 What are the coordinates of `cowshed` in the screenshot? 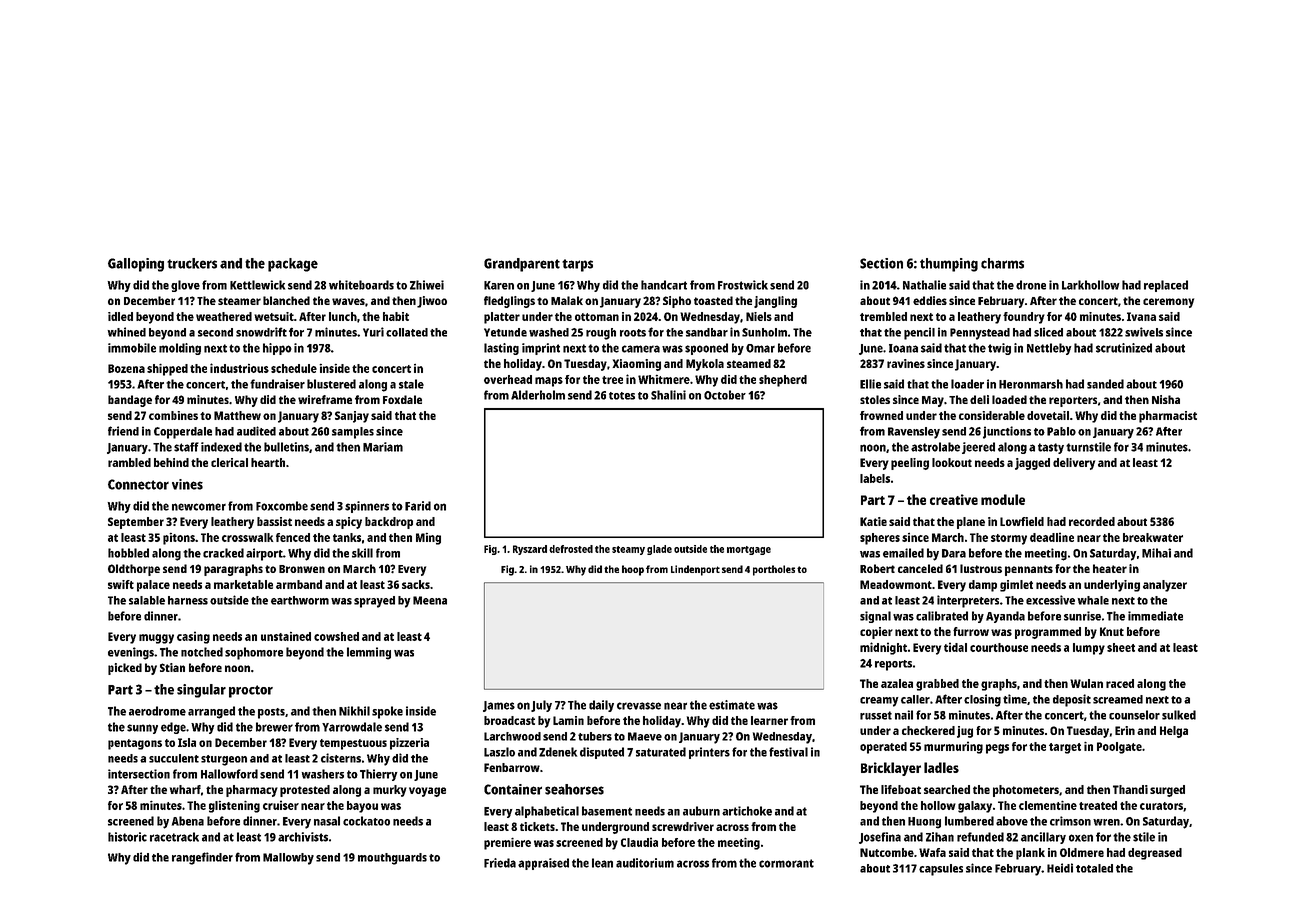 It's located at (336, 636).
